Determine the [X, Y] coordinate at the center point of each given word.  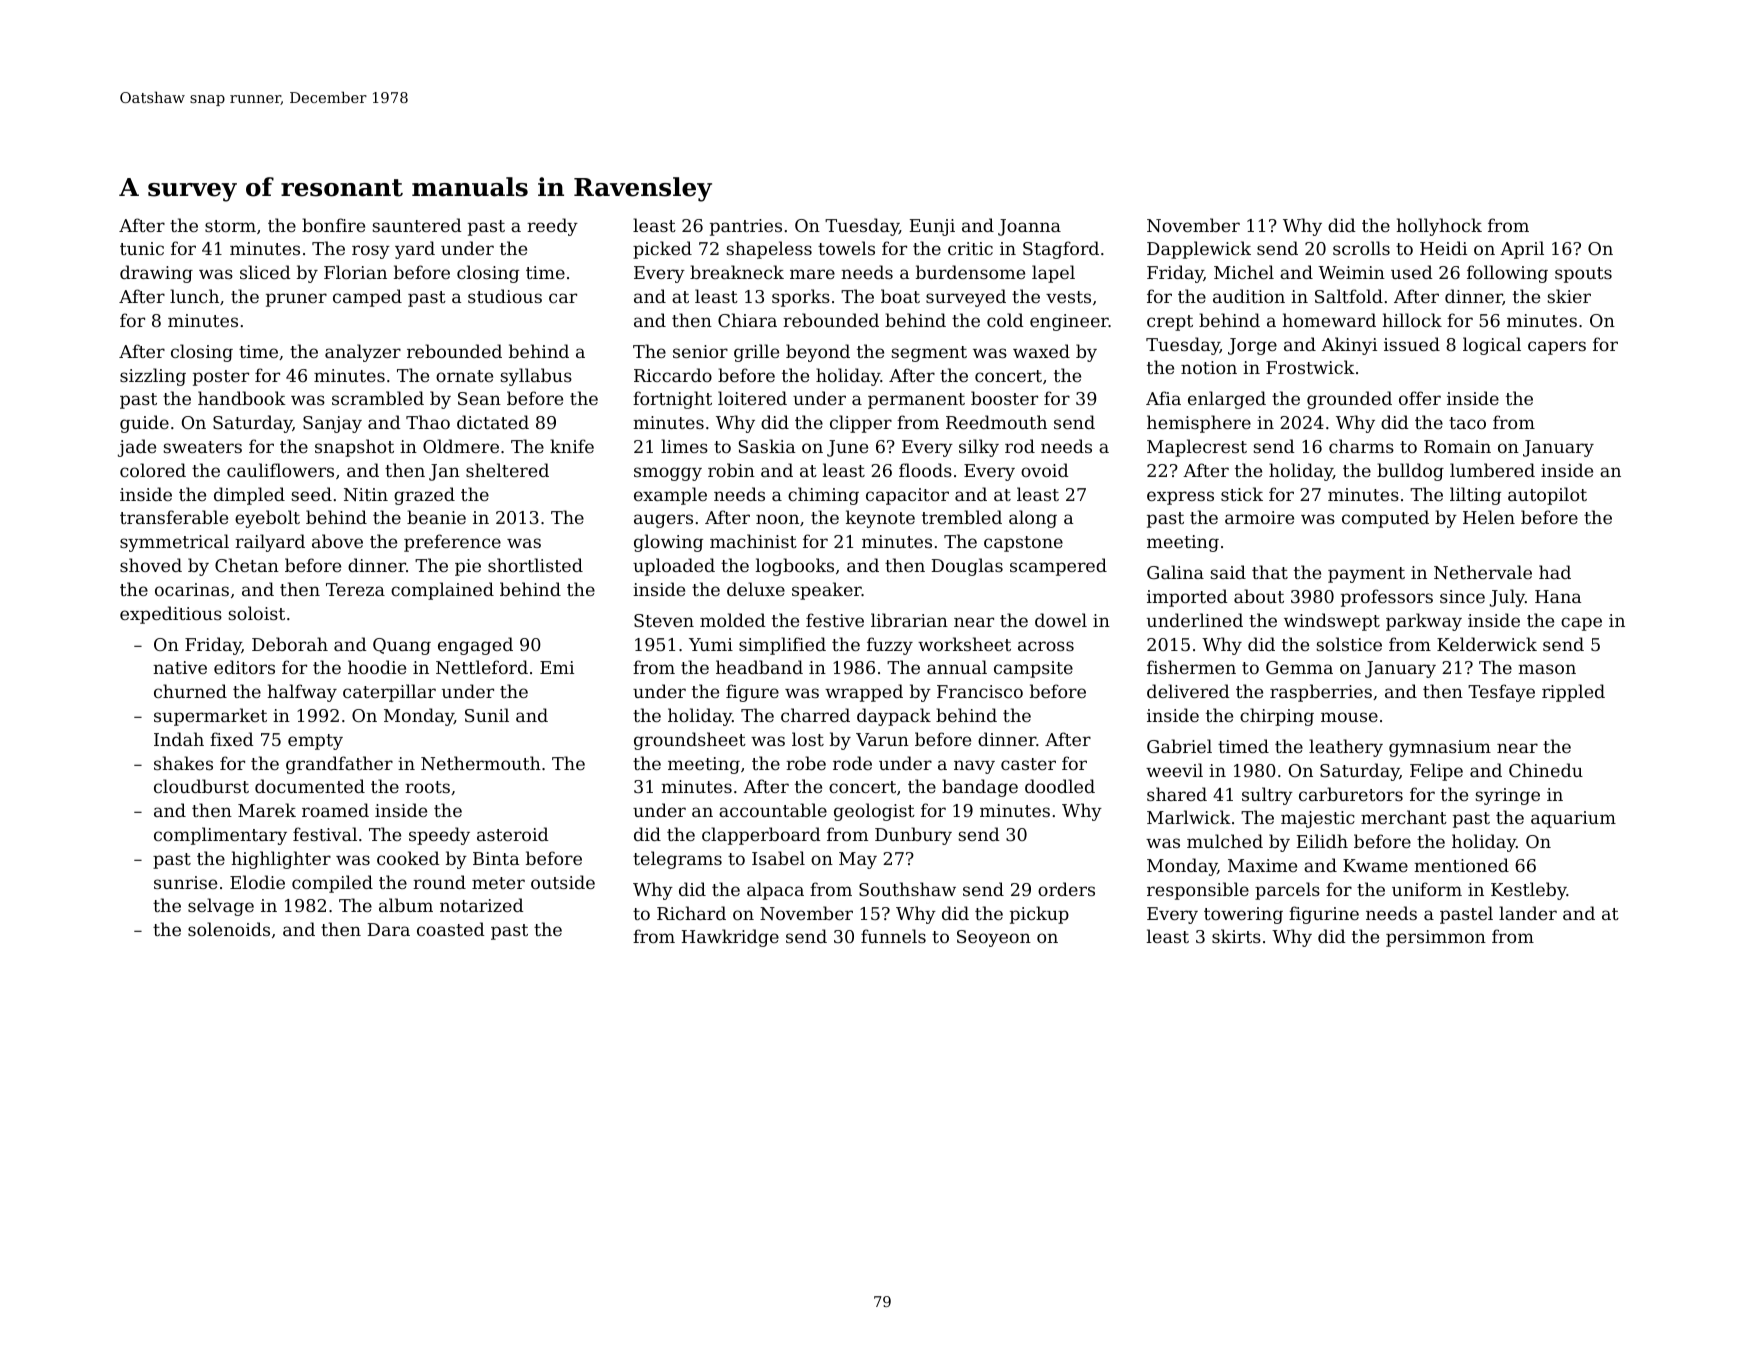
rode [852, 763]
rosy [371, 252]
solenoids [229, 929]
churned [190, 691]
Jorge [1252, 346]
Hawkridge [730, 938]
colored [153, 470]
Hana [1558, 596]
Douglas [967, 567]
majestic [1318, 819]
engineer [1069, 322]
